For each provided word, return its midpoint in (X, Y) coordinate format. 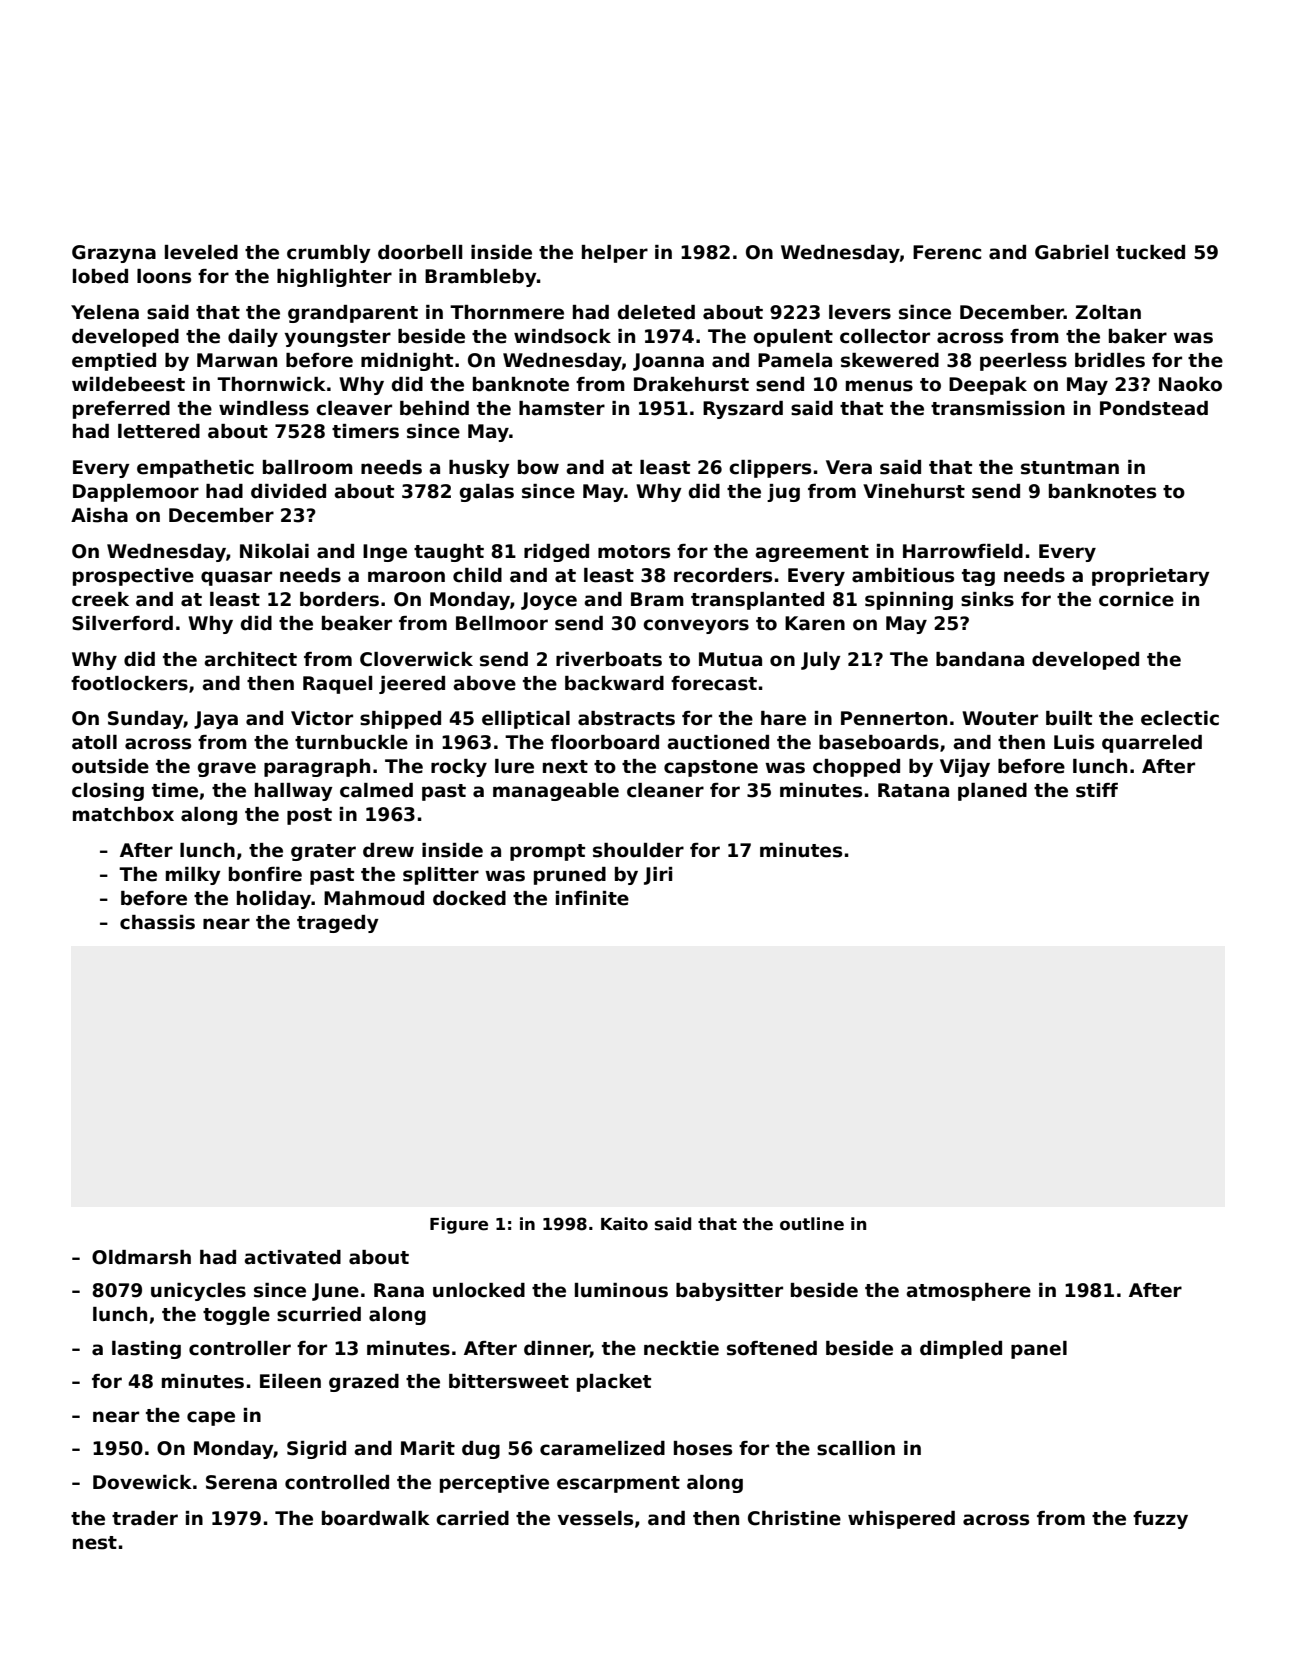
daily (253, 338)
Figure (459, 1225)
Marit (428, 1448)
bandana (980, 659)
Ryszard (743, 410)
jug (783, 493)
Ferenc (947, 252)
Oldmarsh (141, 1257)
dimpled (961, 1350)
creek (100, 599)
